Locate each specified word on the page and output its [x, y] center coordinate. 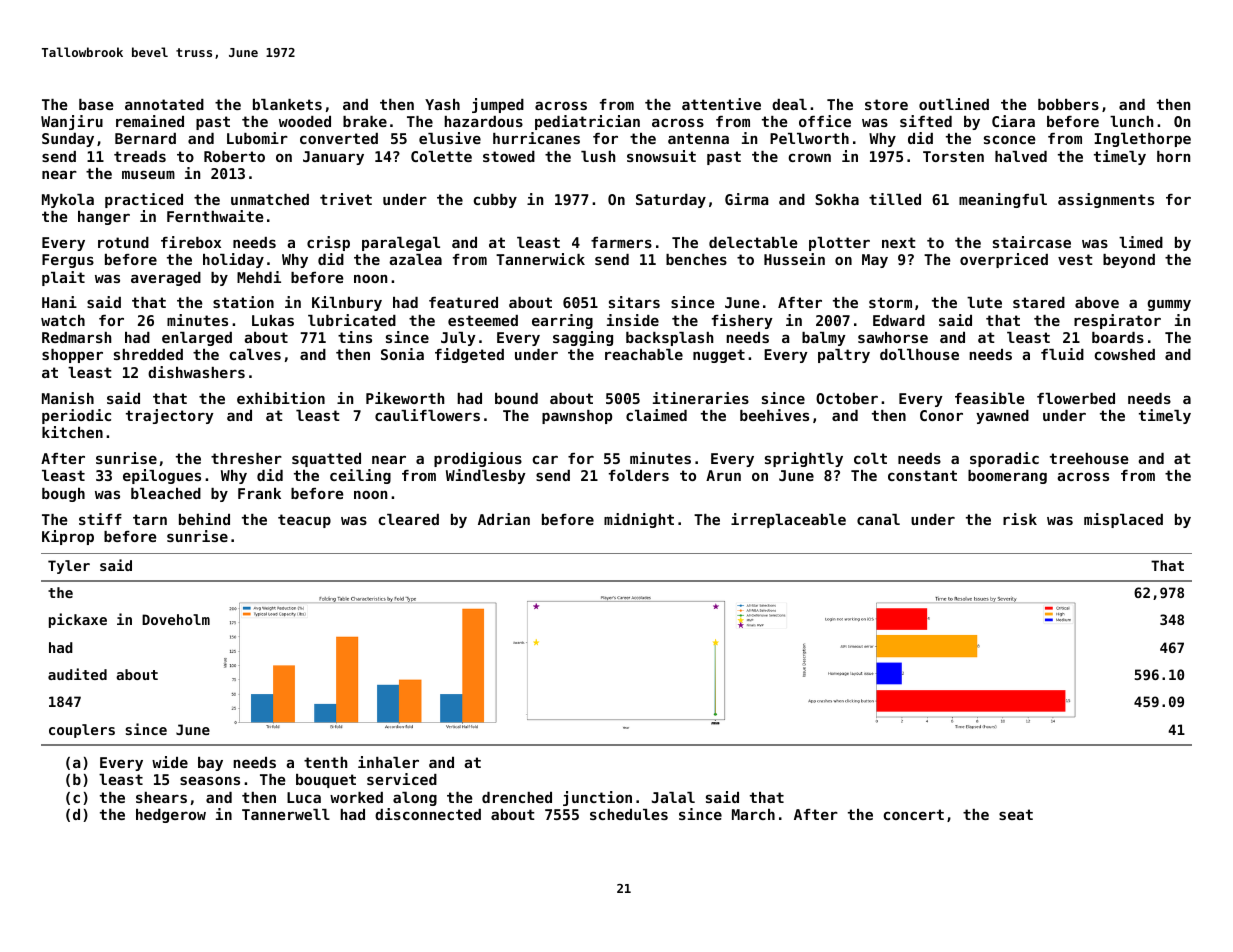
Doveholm [176, 619]
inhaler [388, 762]
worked [356, 797]
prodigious [478, 459]
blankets [287, 104]
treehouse [1089, 458]
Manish [68, 398]
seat [1016, 814]
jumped [498, 105]
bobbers [1068, 104]
